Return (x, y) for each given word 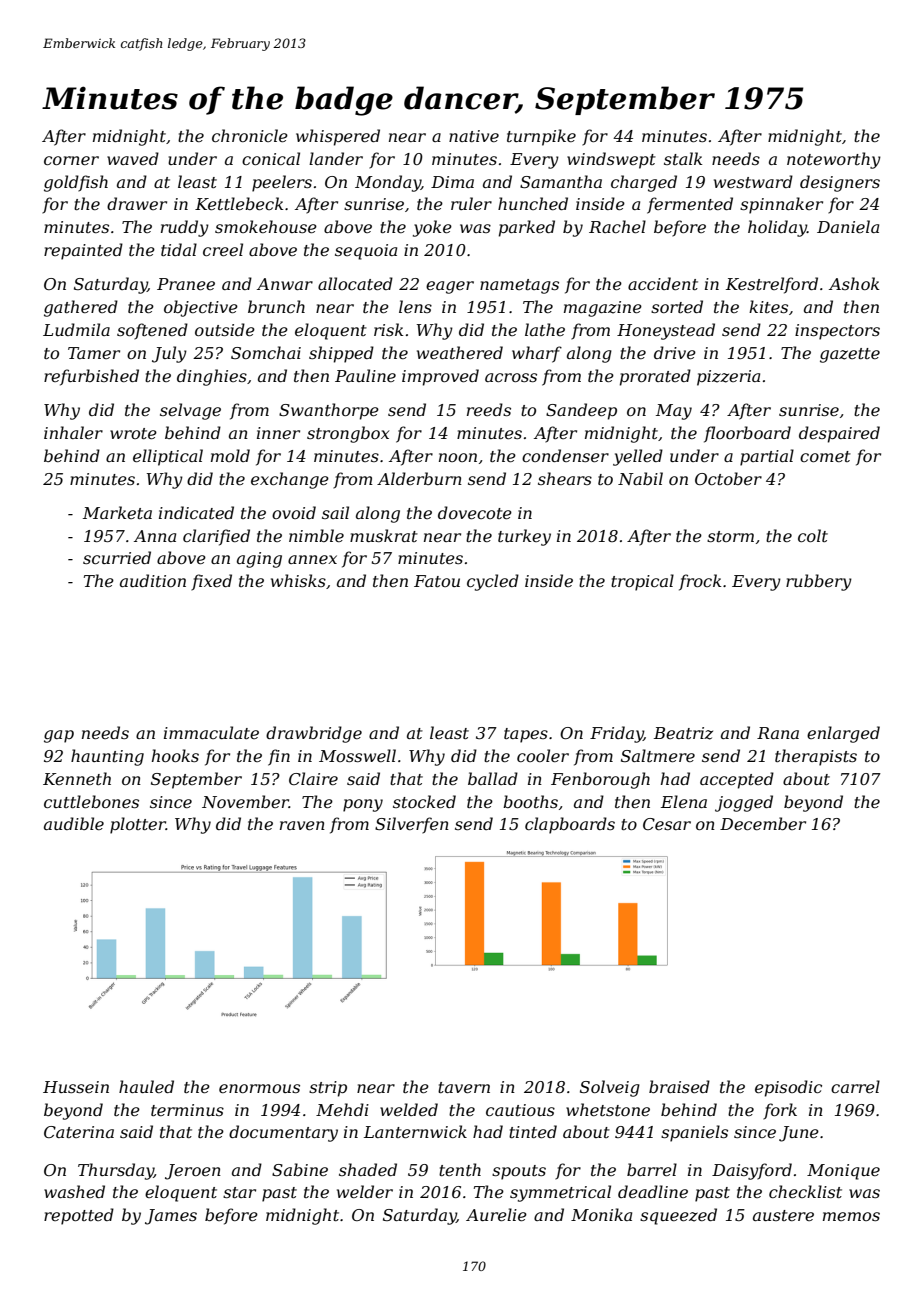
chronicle (250, 135)
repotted (79, 1216)
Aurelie (496, 1214)
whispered (338, 137)
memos (851, 1216)
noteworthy (834, 160)
